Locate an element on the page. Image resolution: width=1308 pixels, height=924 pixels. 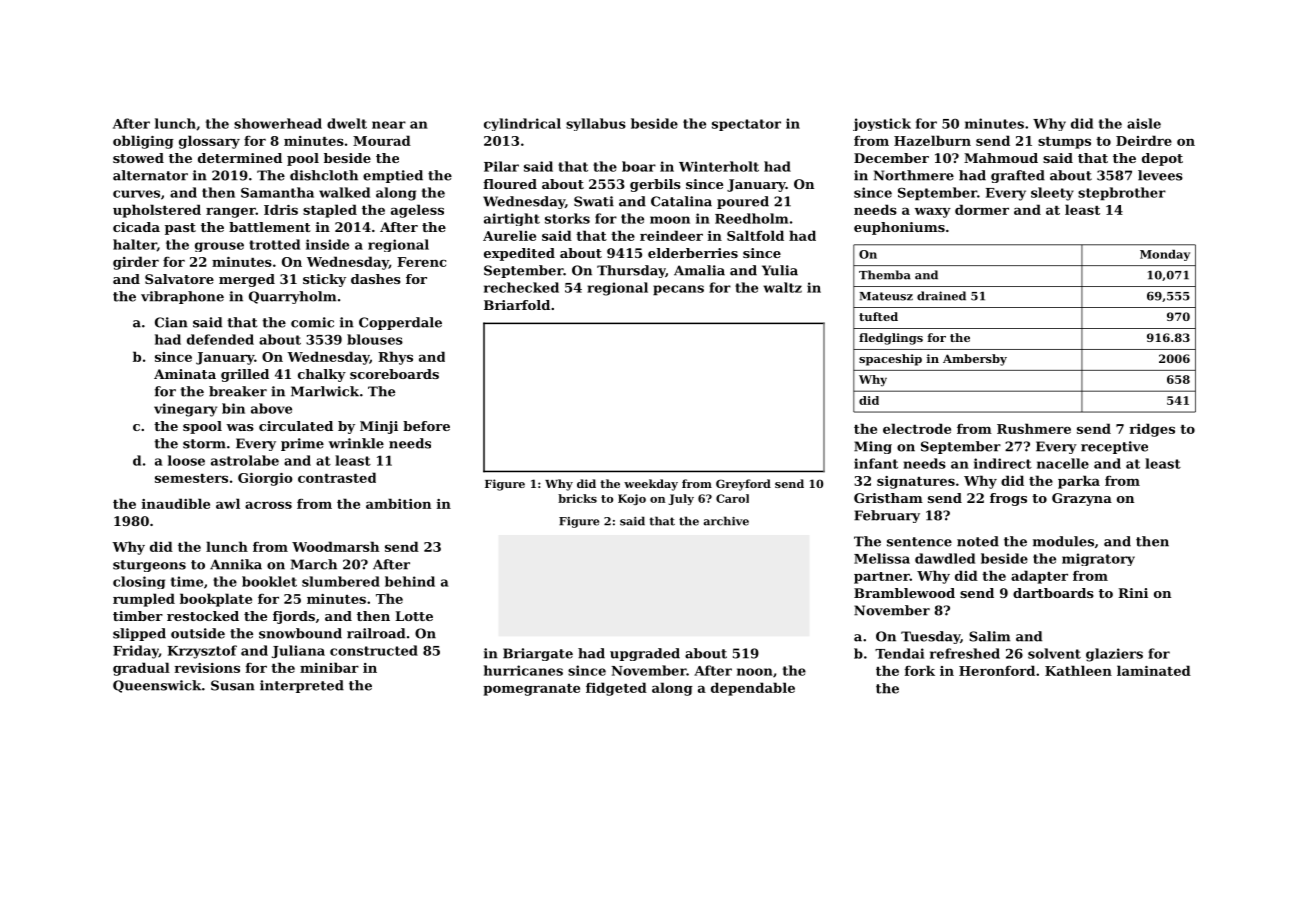
aisle is located at coordinates (1144, 123).
